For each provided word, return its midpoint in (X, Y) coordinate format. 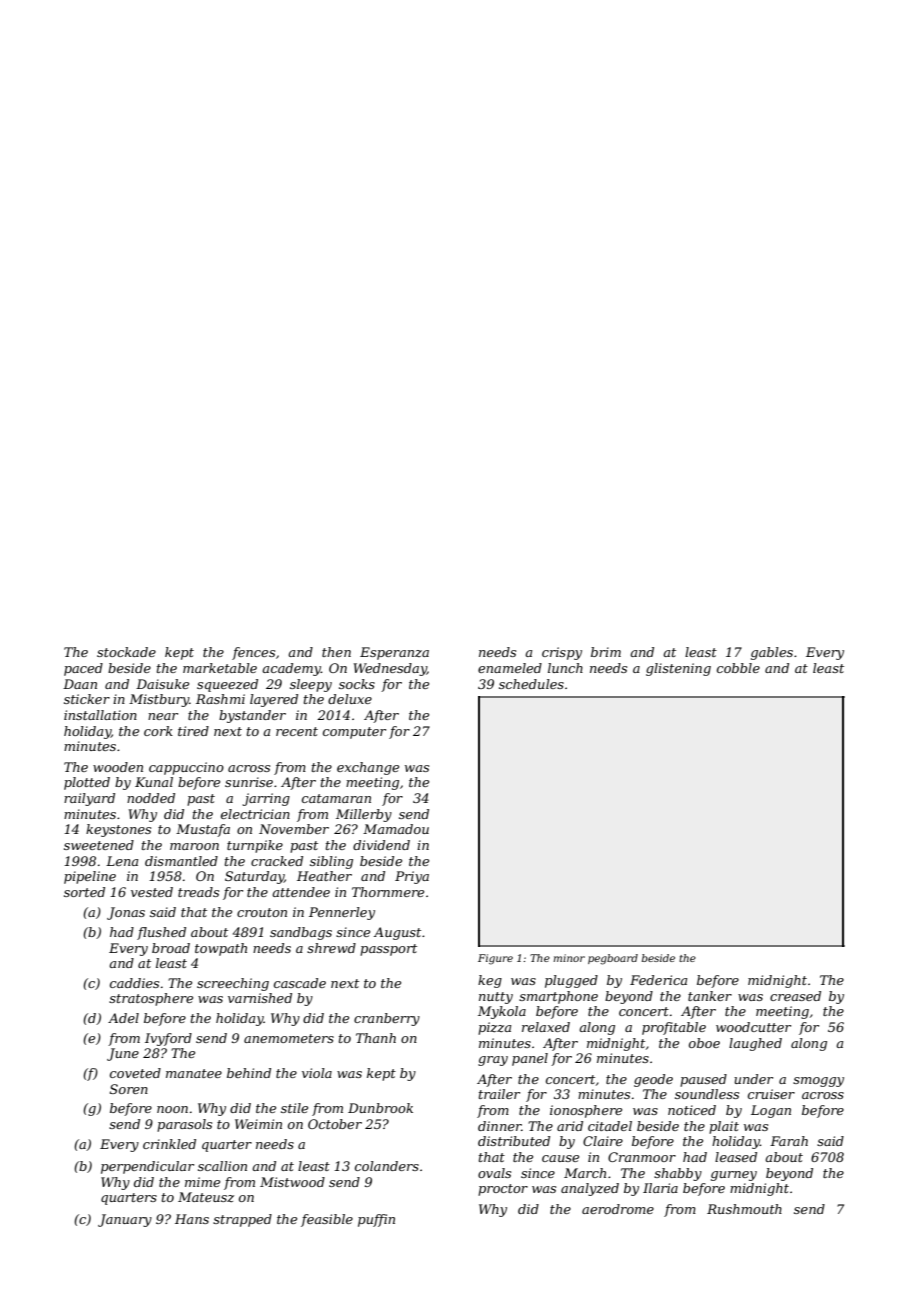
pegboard (613, 959)
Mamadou (396, 829)
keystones (118, 830)
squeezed (227, 685)
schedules (531, 684)
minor (569, 958)
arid (570, 1126)
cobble (738, 668)
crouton (262, 912)
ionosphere (586, 1111)
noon (172, 1109)
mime (202, 1182)
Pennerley (342, 913)
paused (703, 1080)
